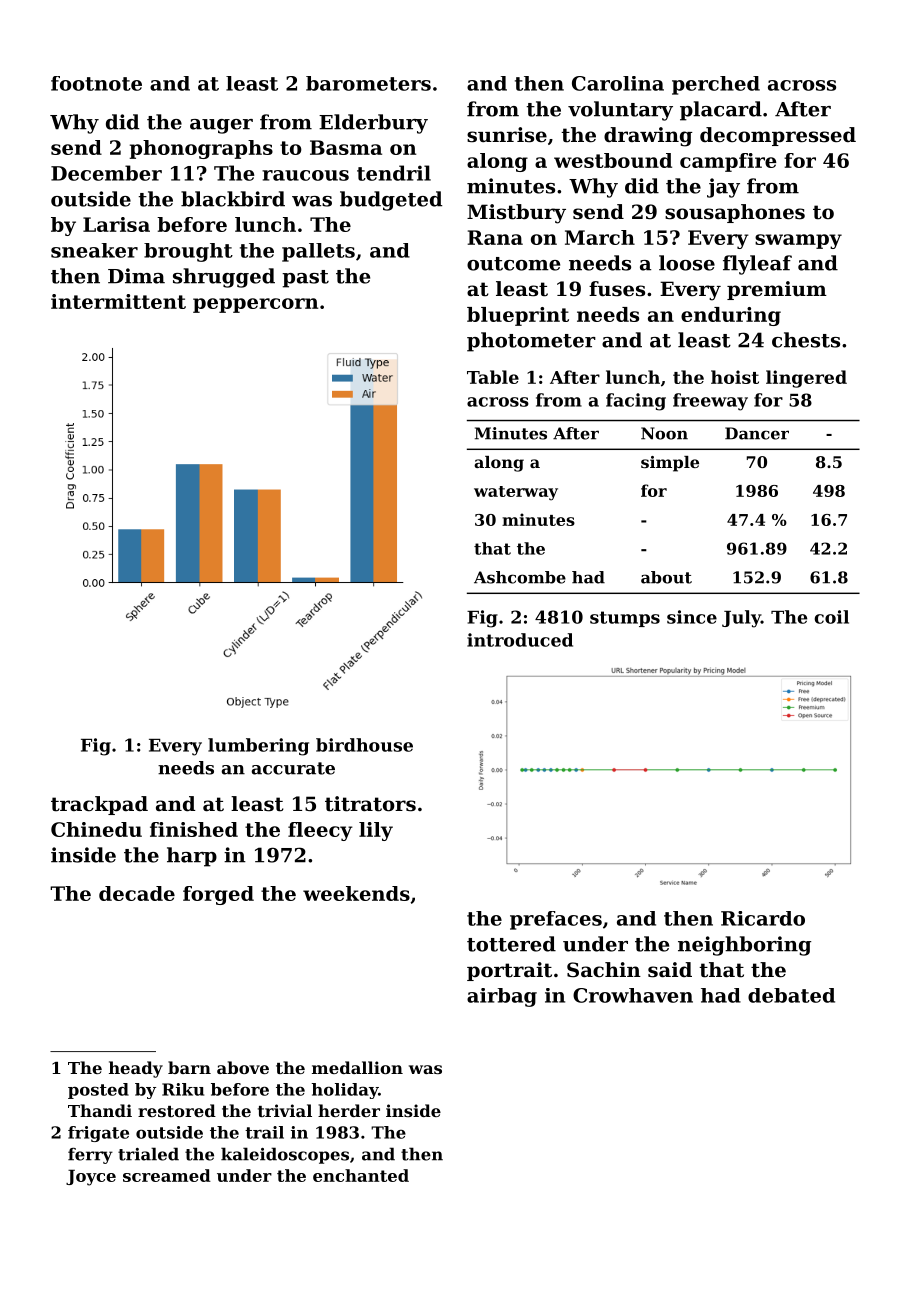 The height and width of the screenshot is (1292, 910). I want to click on Ricardo, so click(763, 918).
